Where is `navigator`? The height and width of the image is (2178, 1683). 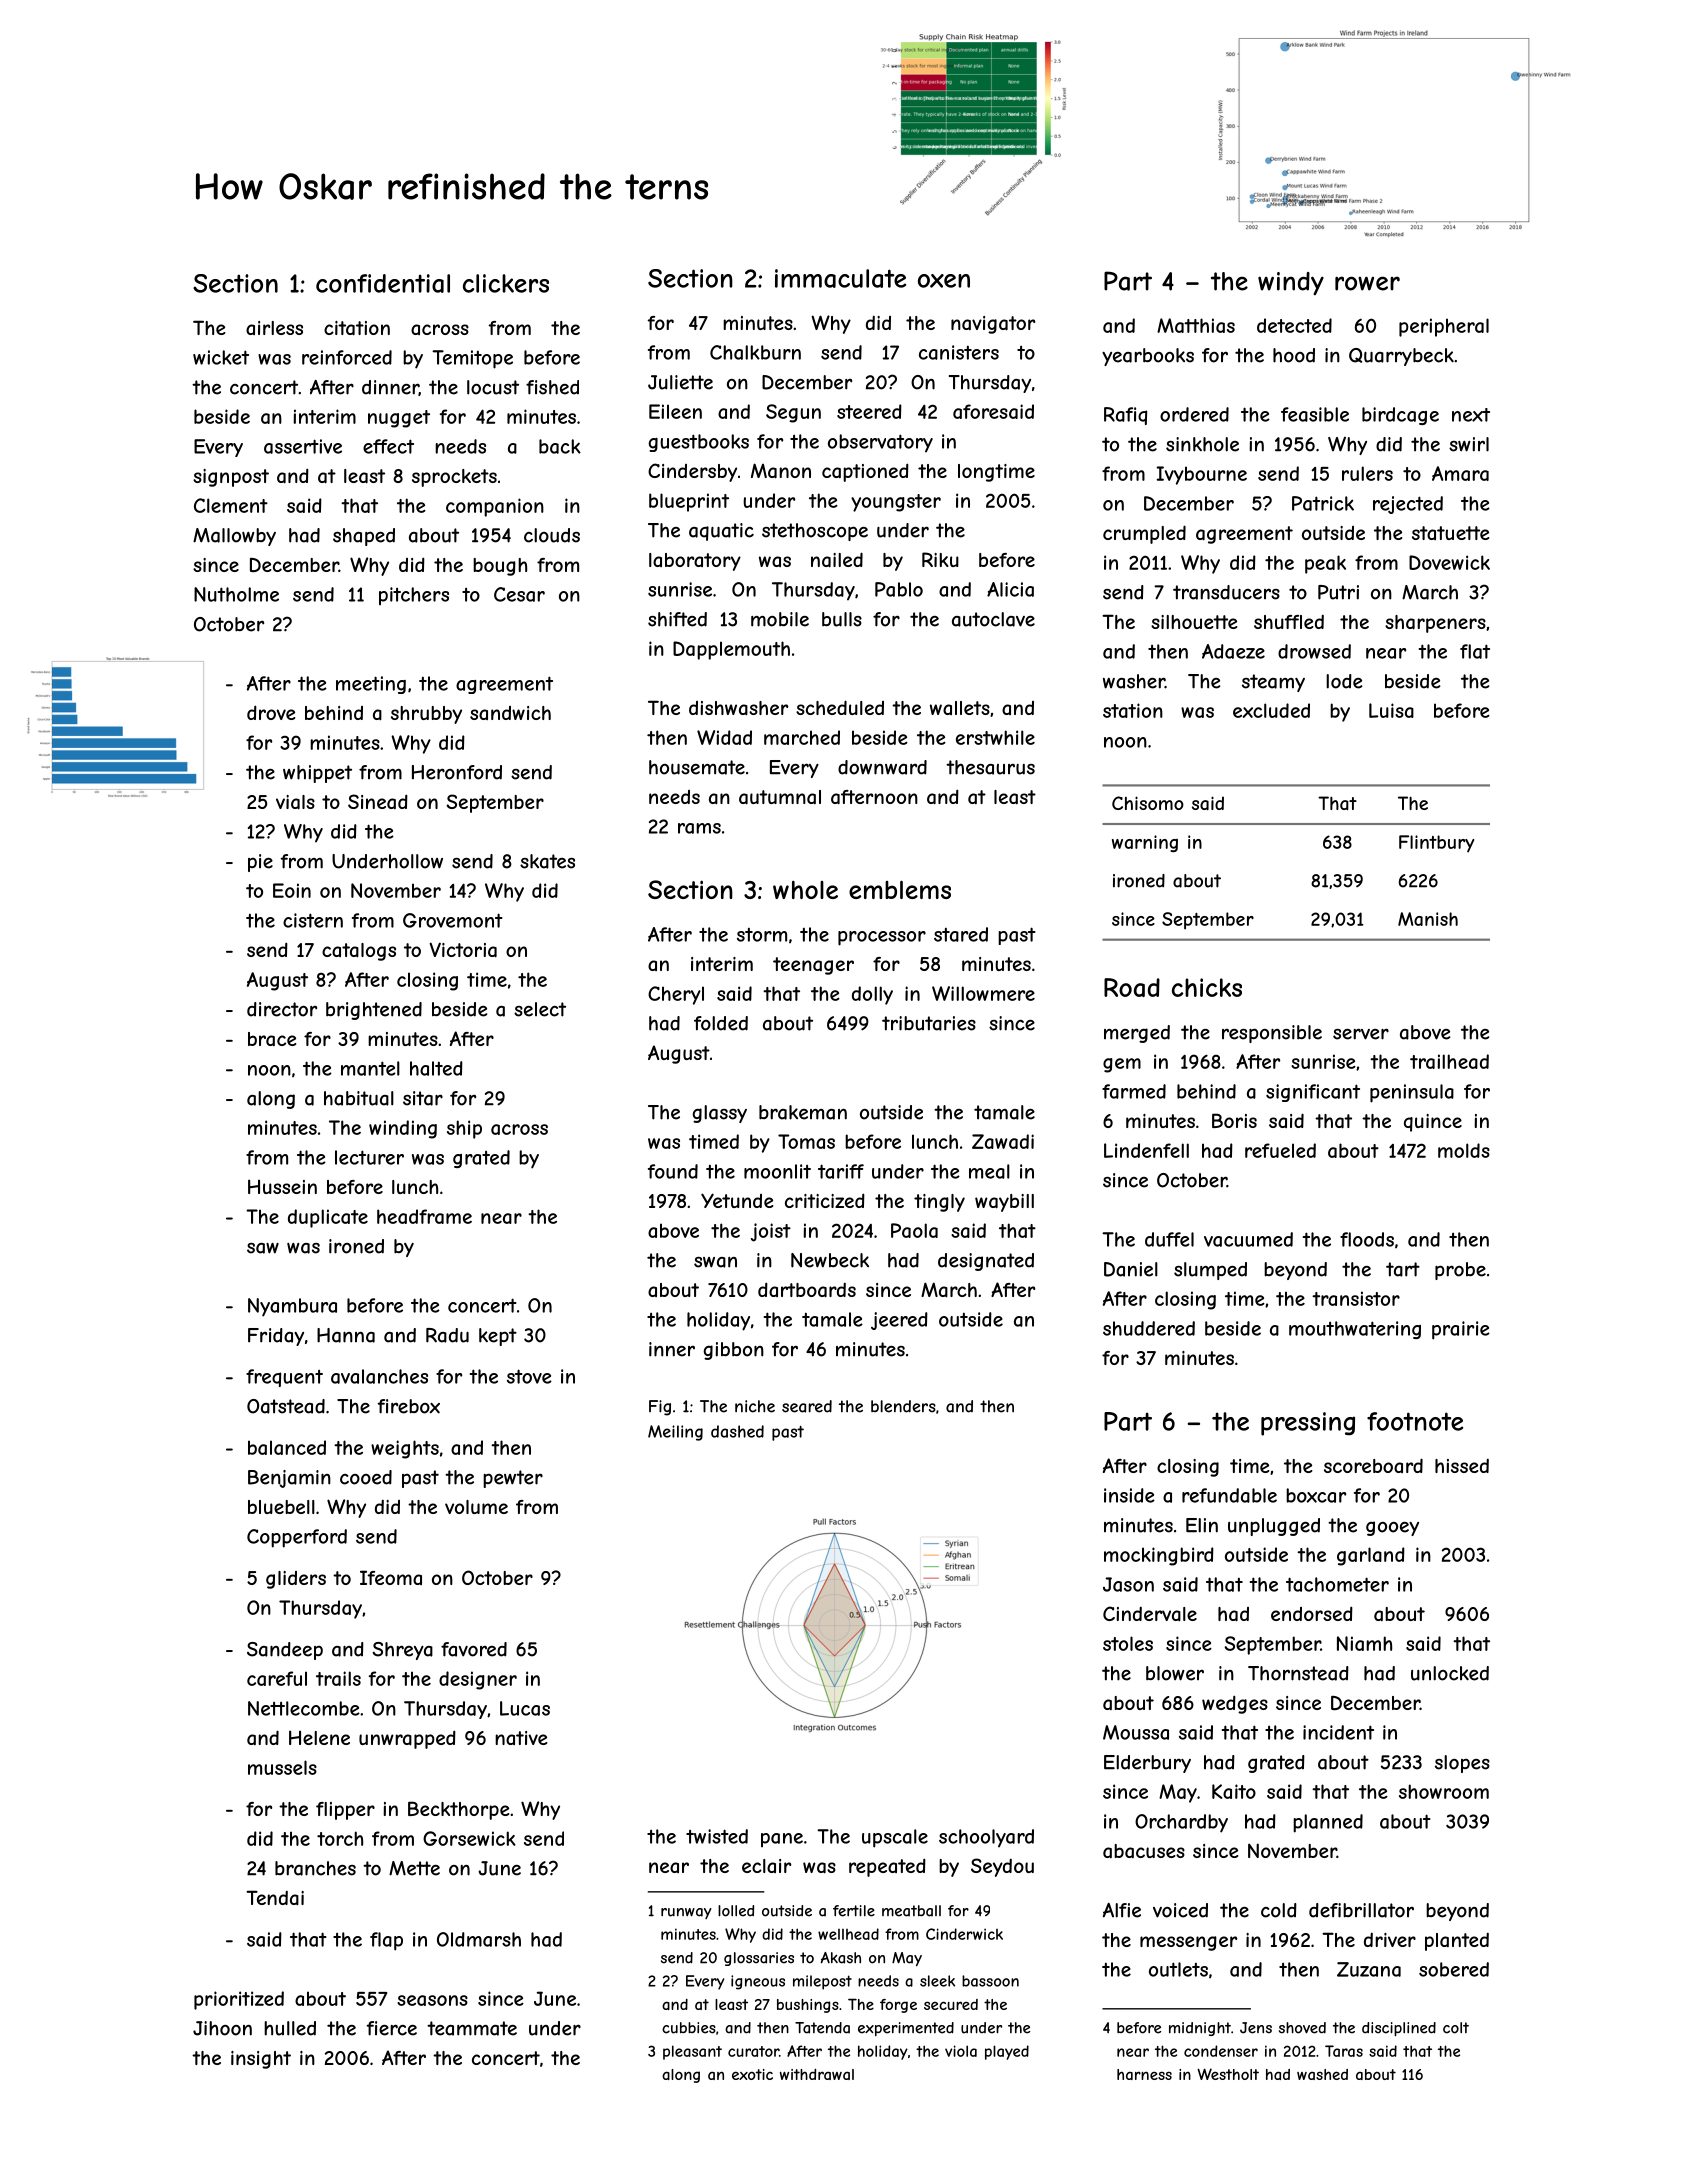 navigator is located at coordinates (993, 325).
